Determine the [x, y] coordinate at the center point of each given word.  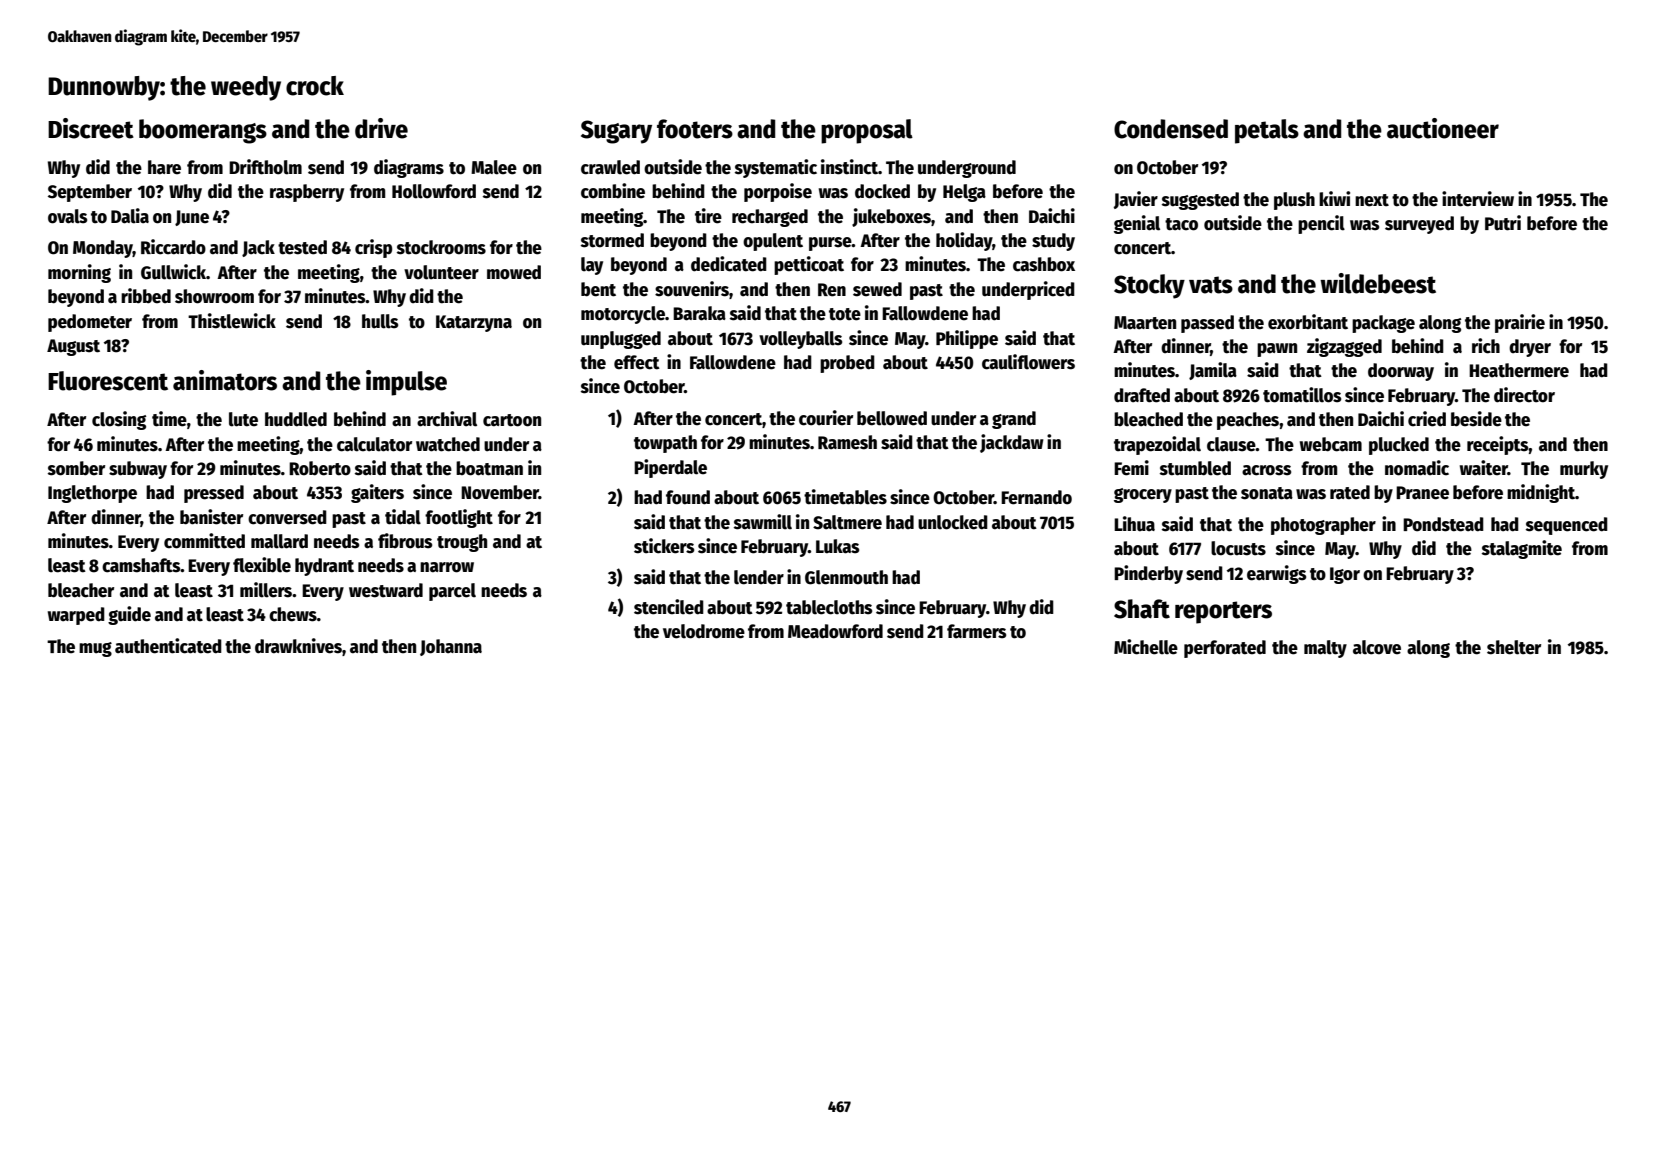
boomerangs [203, 131]
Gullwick [173, 272]
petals [1267, 131]
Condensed [1171, 129]
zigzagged [1344, 347]
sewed [877, 289]
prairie [1520, 323]
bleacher [81, 590]
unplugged [621, 340]
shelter [1514, 647]
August [73, 347]
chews [293, 614]
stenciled [669, 607]
